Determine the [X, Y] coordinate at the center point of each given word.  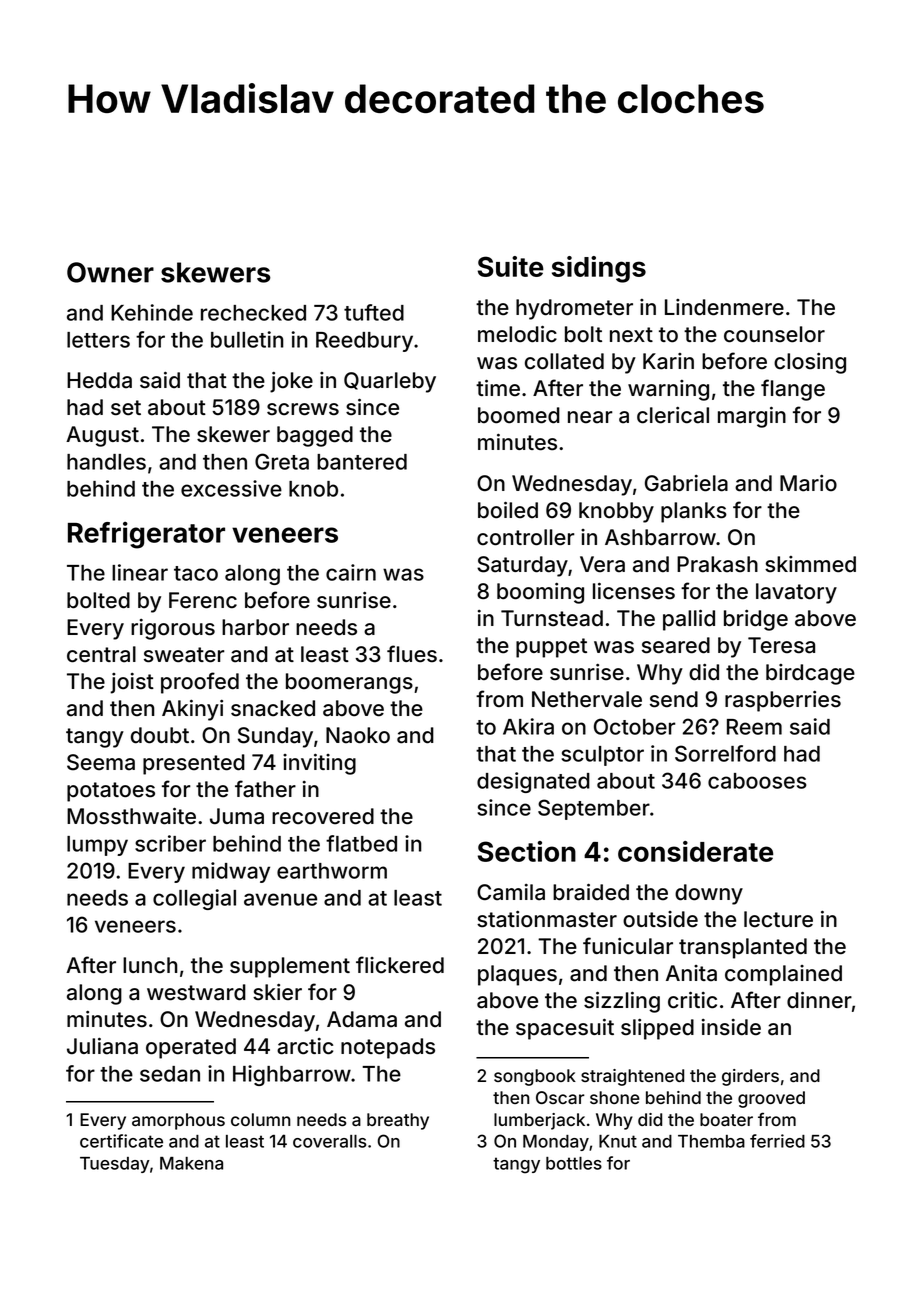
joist [132, 683]
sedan [170, 1074]
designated [533, 782]
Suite [511, 266]
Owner [110, 272]
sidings [599, 269]
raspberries [783, 701]
